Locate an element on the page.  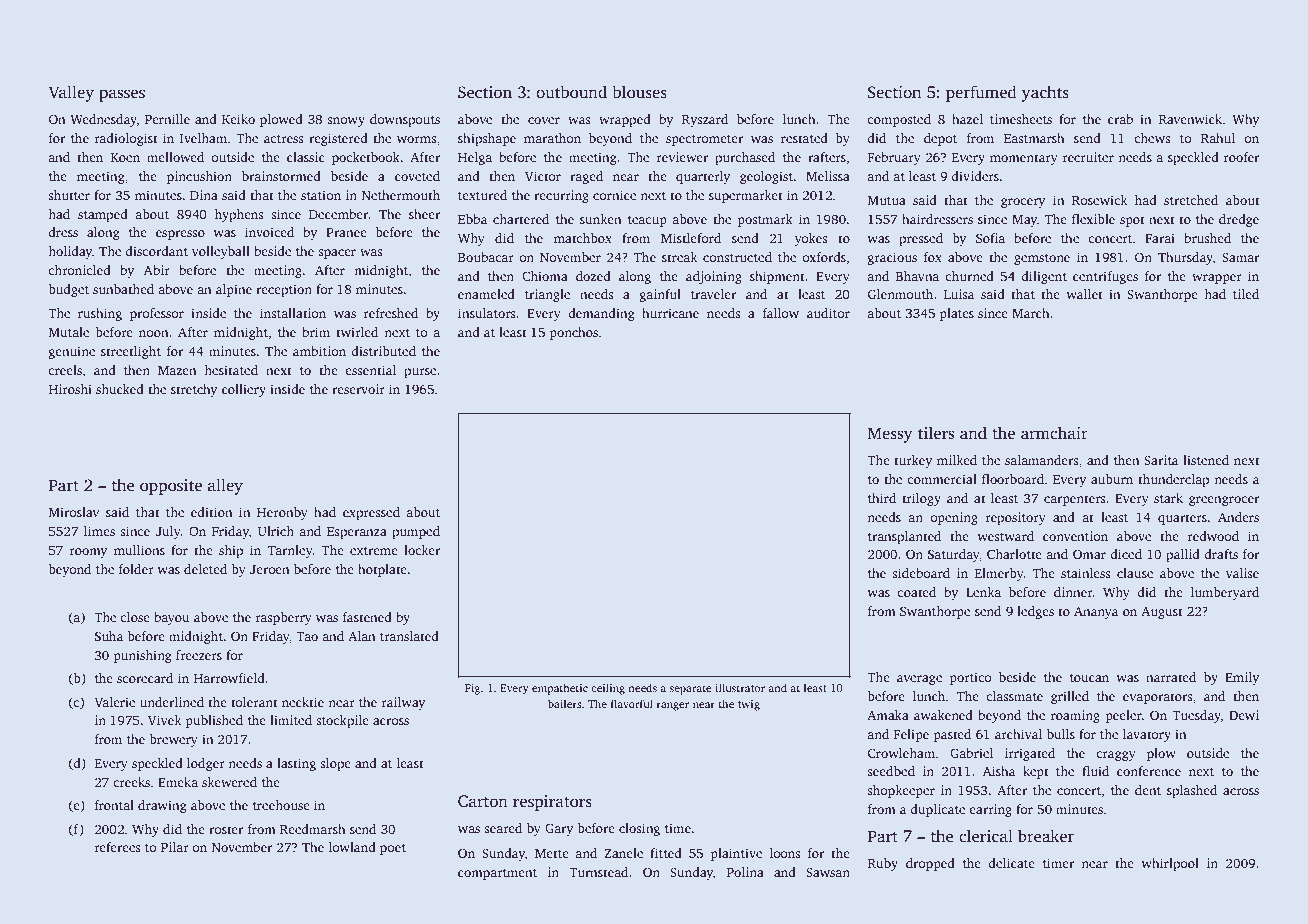
roster is located at coordinates (226, 830).
